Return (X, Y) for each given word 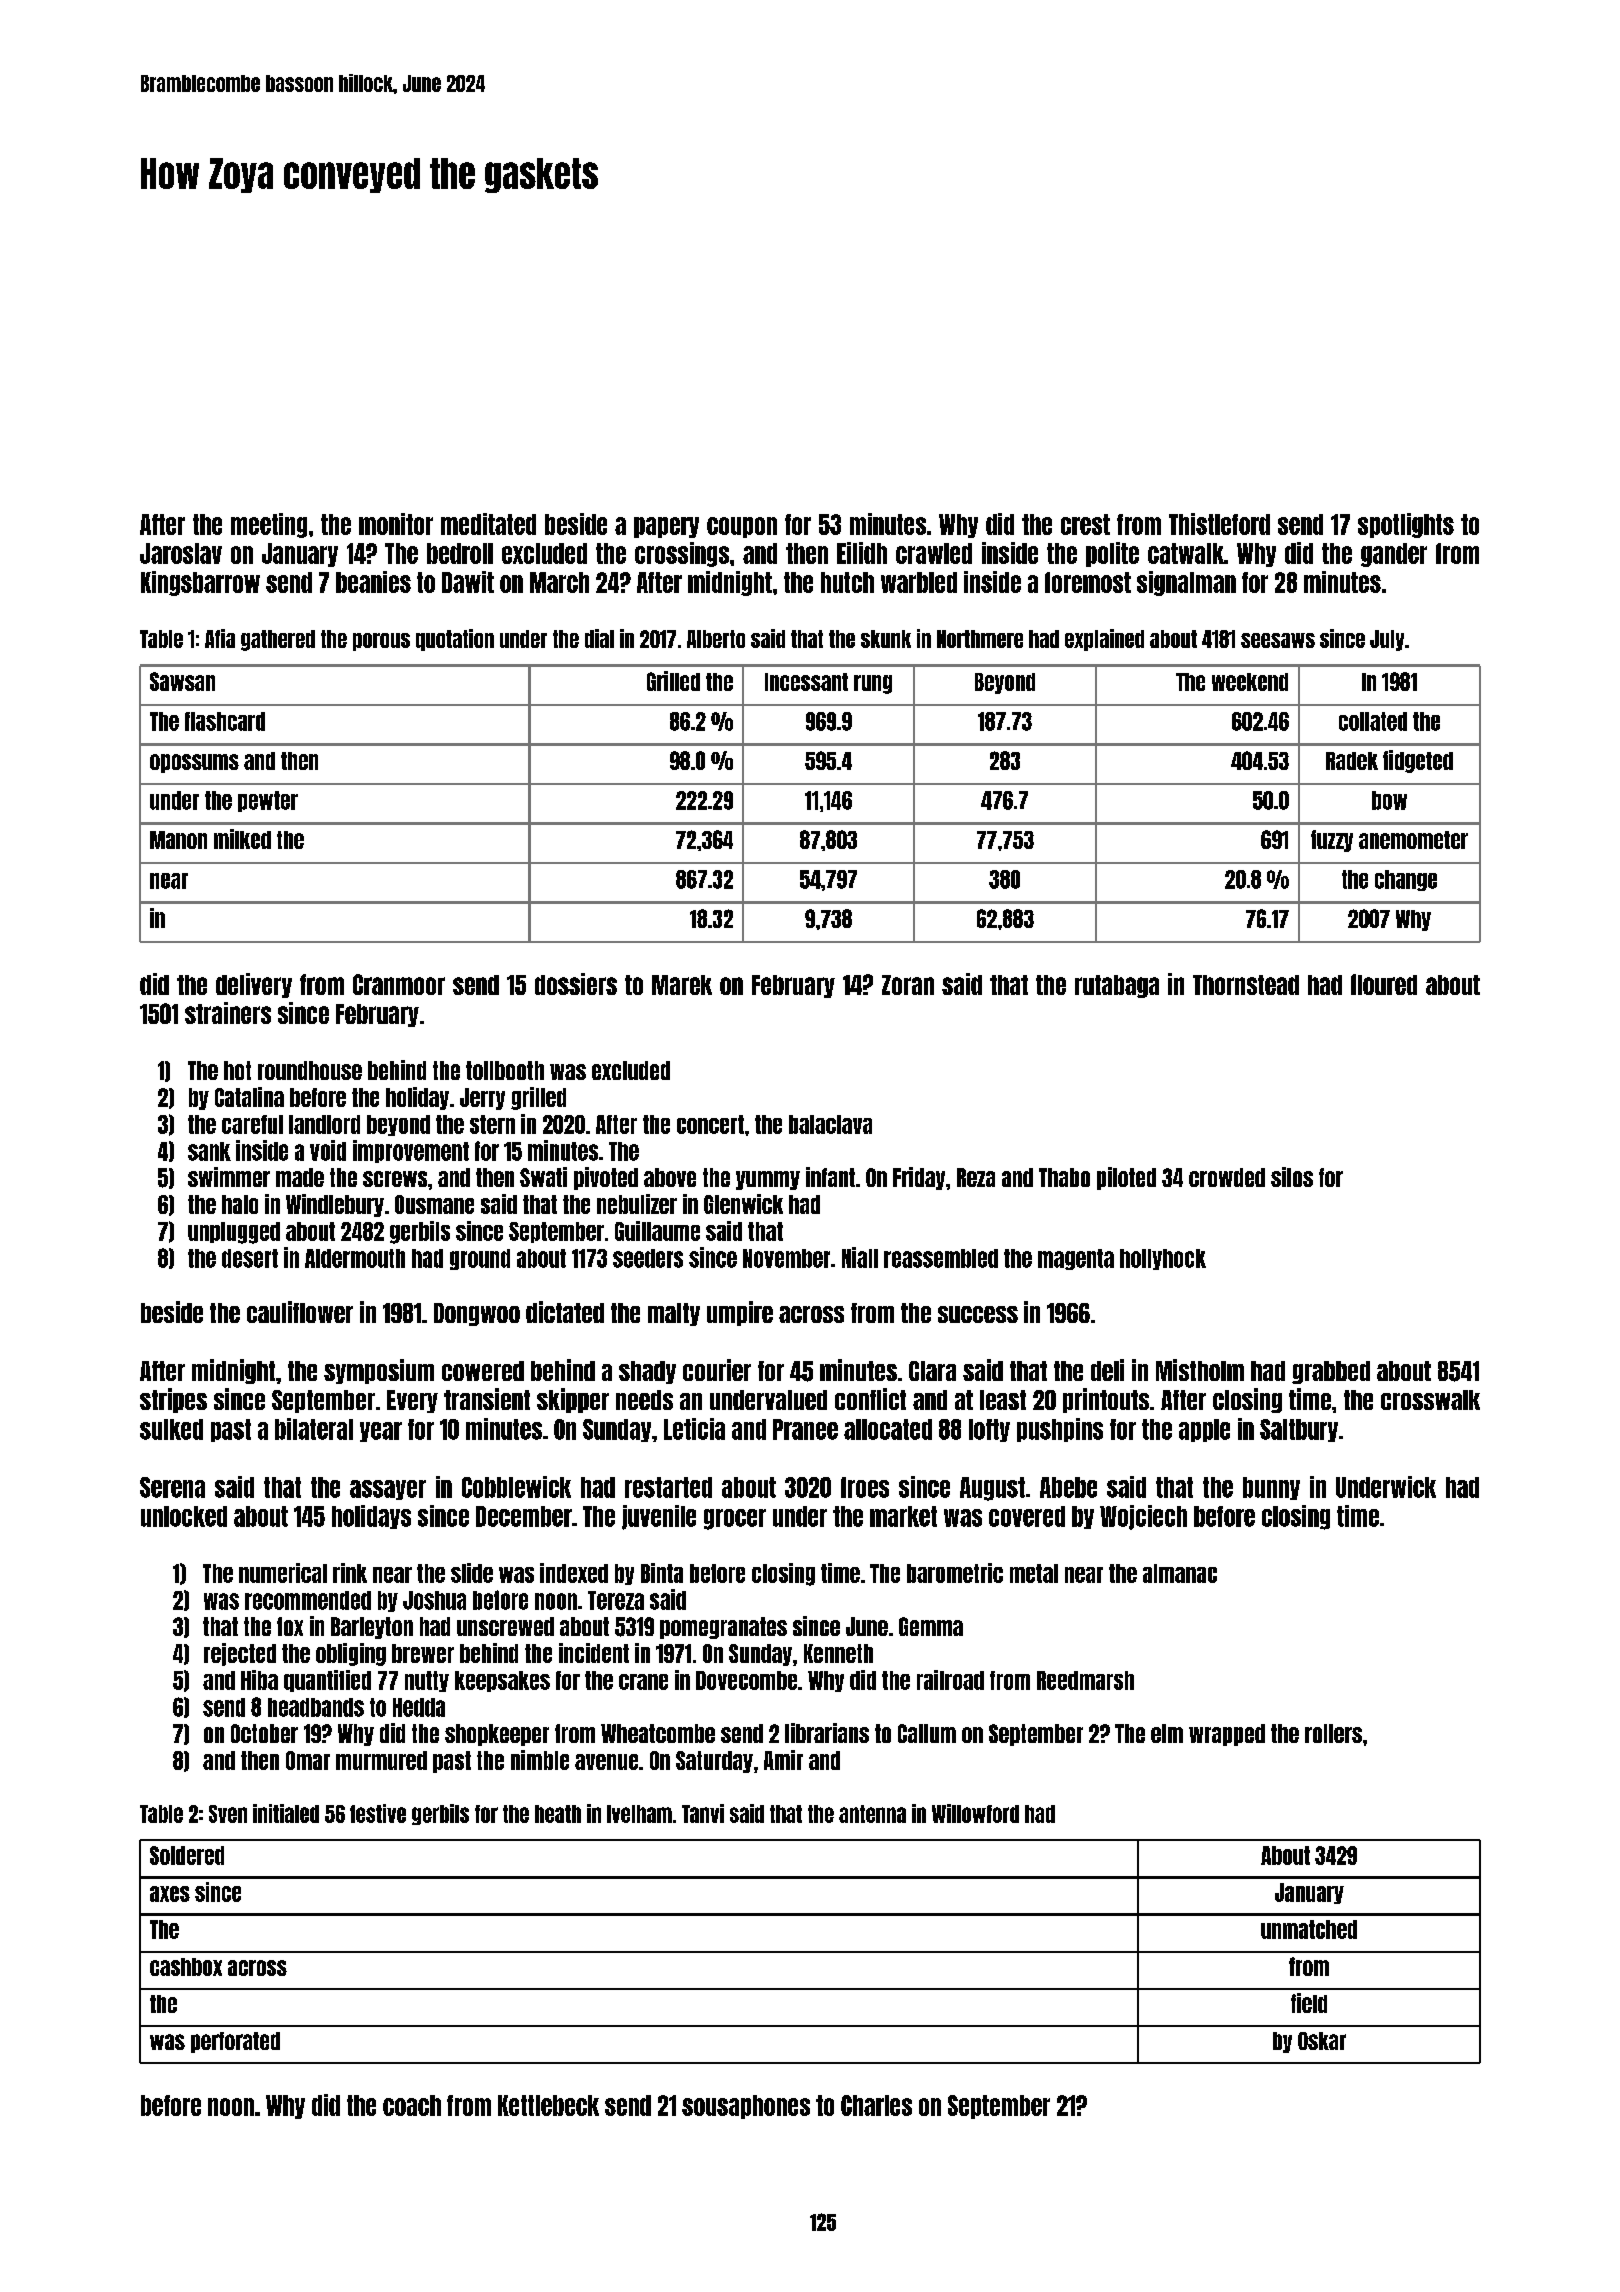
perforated (235, 2042)
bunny (1271, 1488)
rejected (240, 1654)
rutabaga (1117, 986)
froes (865, 1487)
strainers (228, 1013)
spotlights (1406, 525)
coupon (742, 527)
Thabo (1064, 1177)
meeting (269, 525)
